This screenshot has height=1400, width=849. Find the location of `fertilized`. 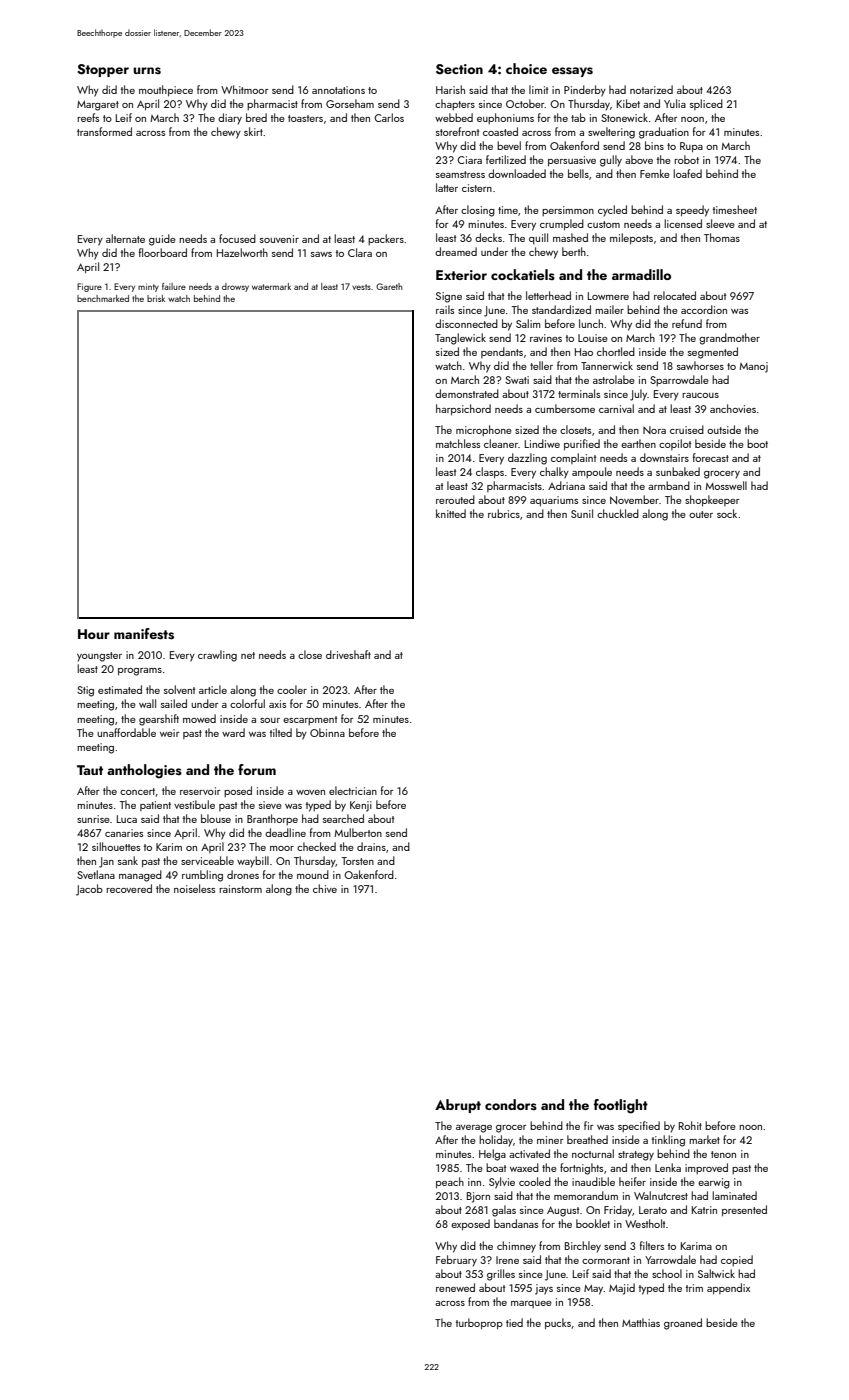

fertilized is located at coordinates (506, 159).
